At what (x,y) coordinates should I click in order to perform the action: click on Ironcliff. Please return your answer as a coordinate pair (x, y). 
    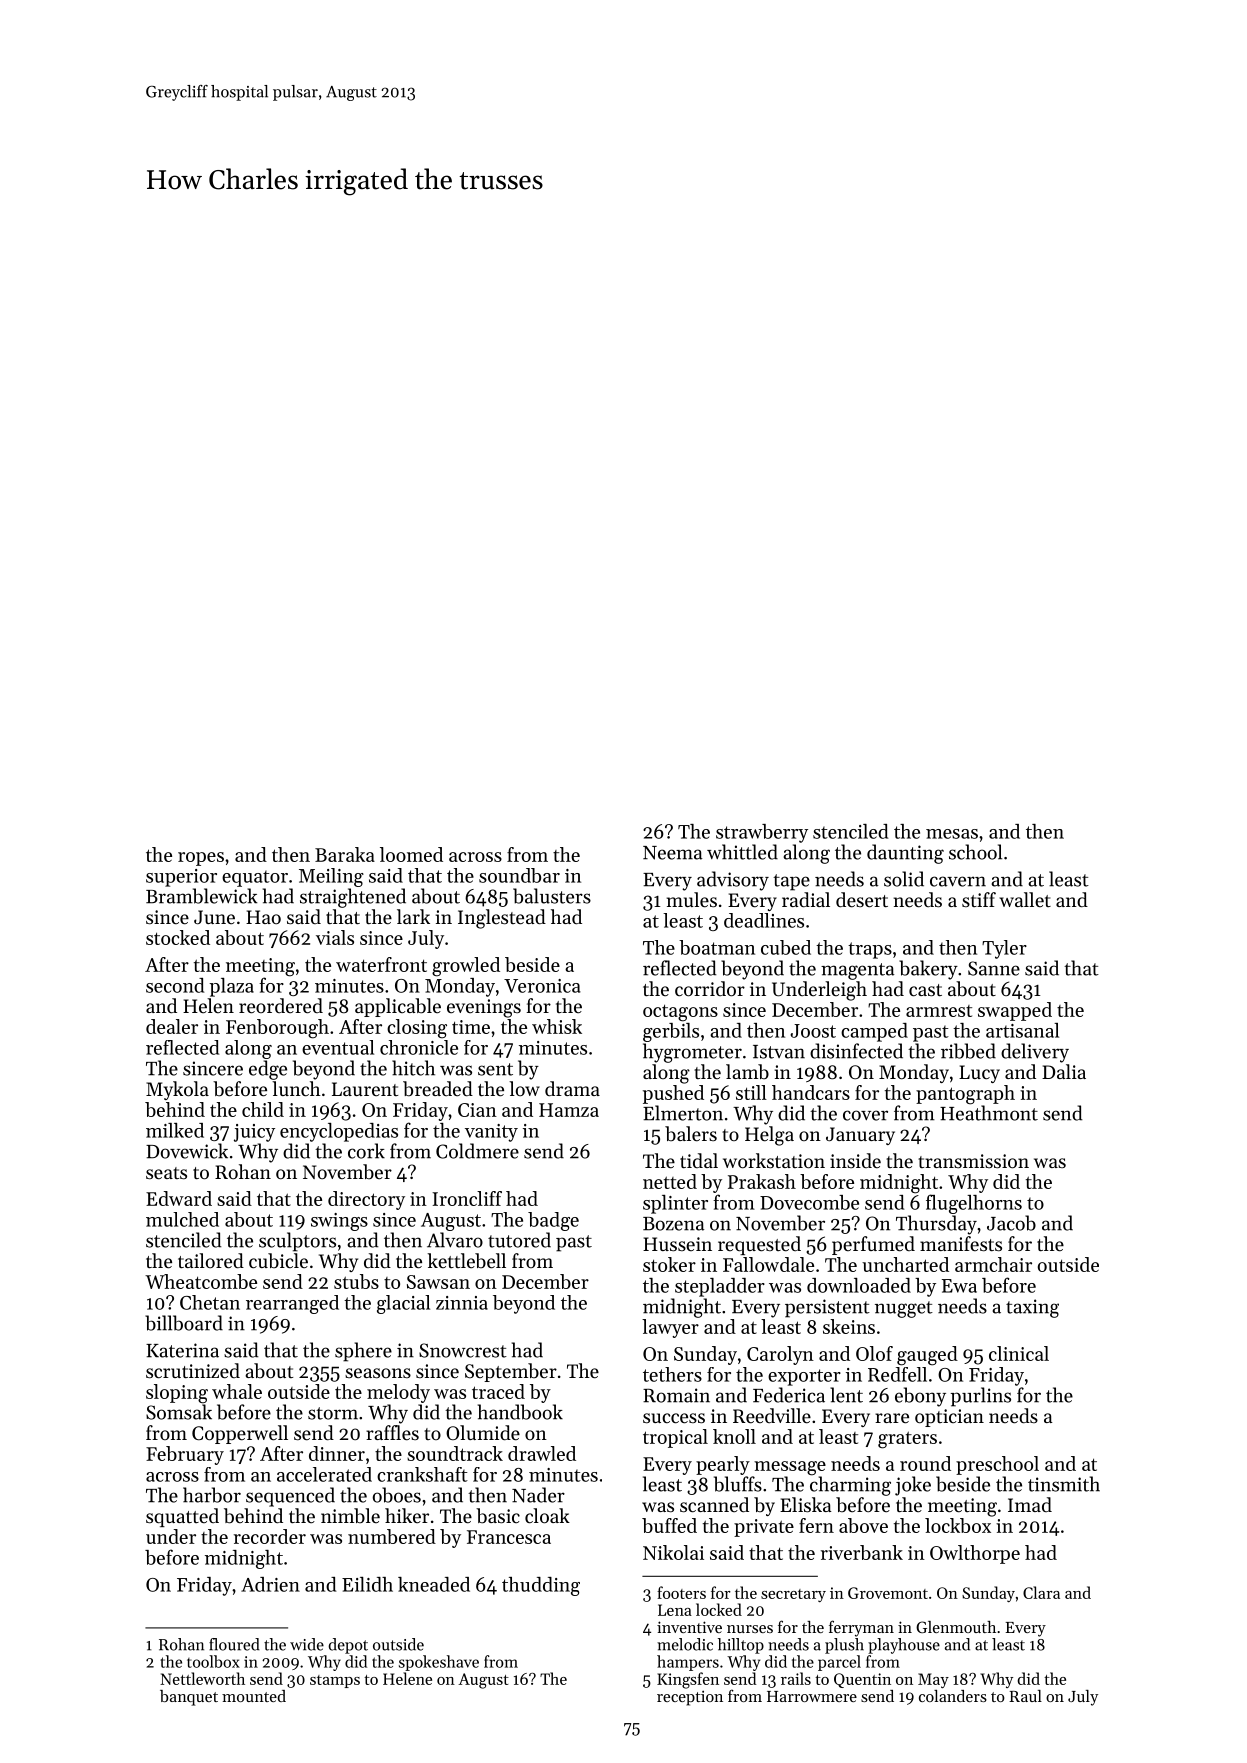
    Looking at the image, I should click on (467, 1198).
